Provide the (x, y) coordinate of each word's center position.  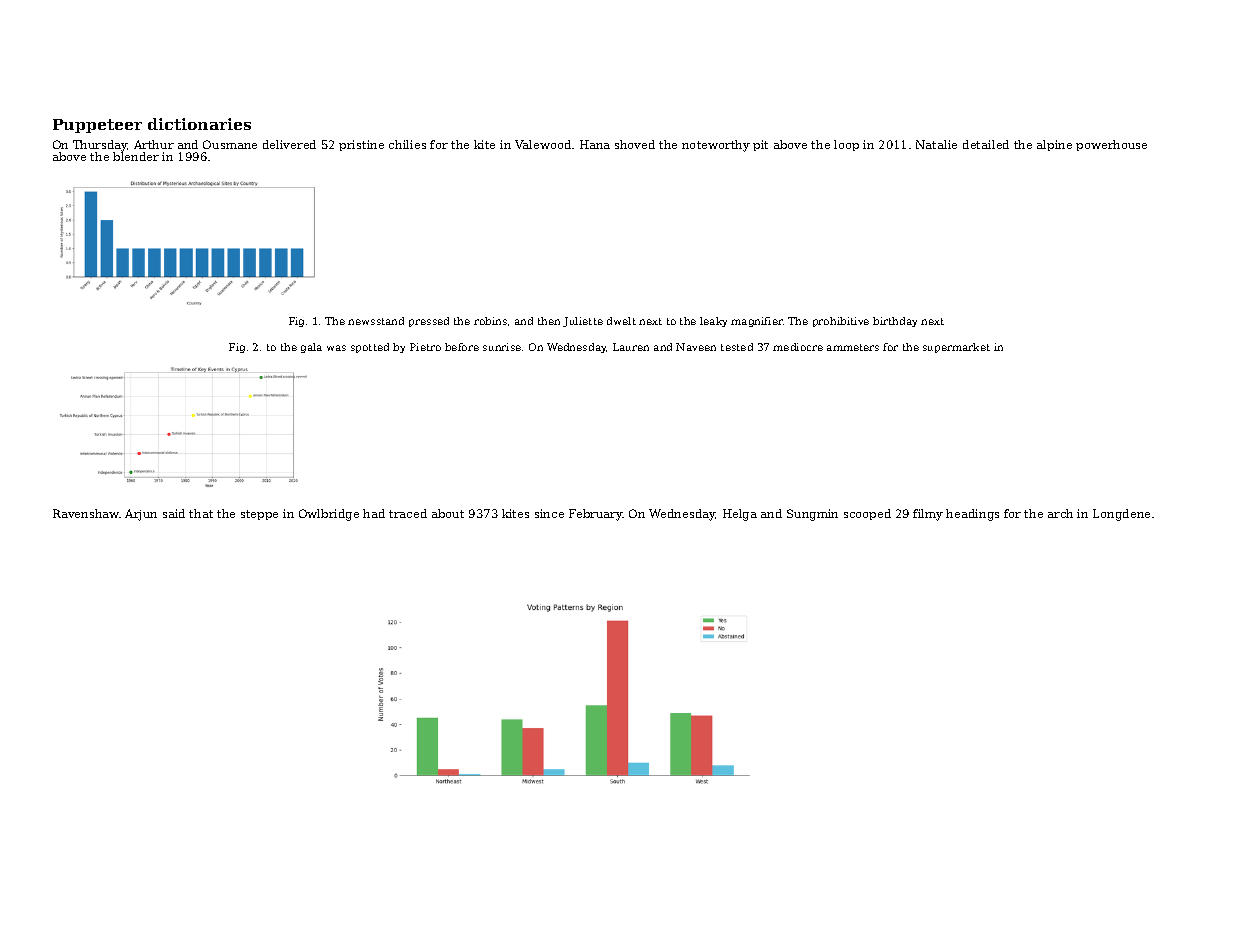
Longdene (1121, 515)
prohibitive (841, 322)
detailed (986, 144)
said (174, 513)
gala (311, 348)
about (448, 513)
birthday (895, 322)
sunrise (502, 347)
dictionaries (199, 124)
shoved (635, 144)
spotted (370, 348)
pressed (429, 322)
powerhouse (1111, 145)
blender (136, 156)
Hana (595, 144)
